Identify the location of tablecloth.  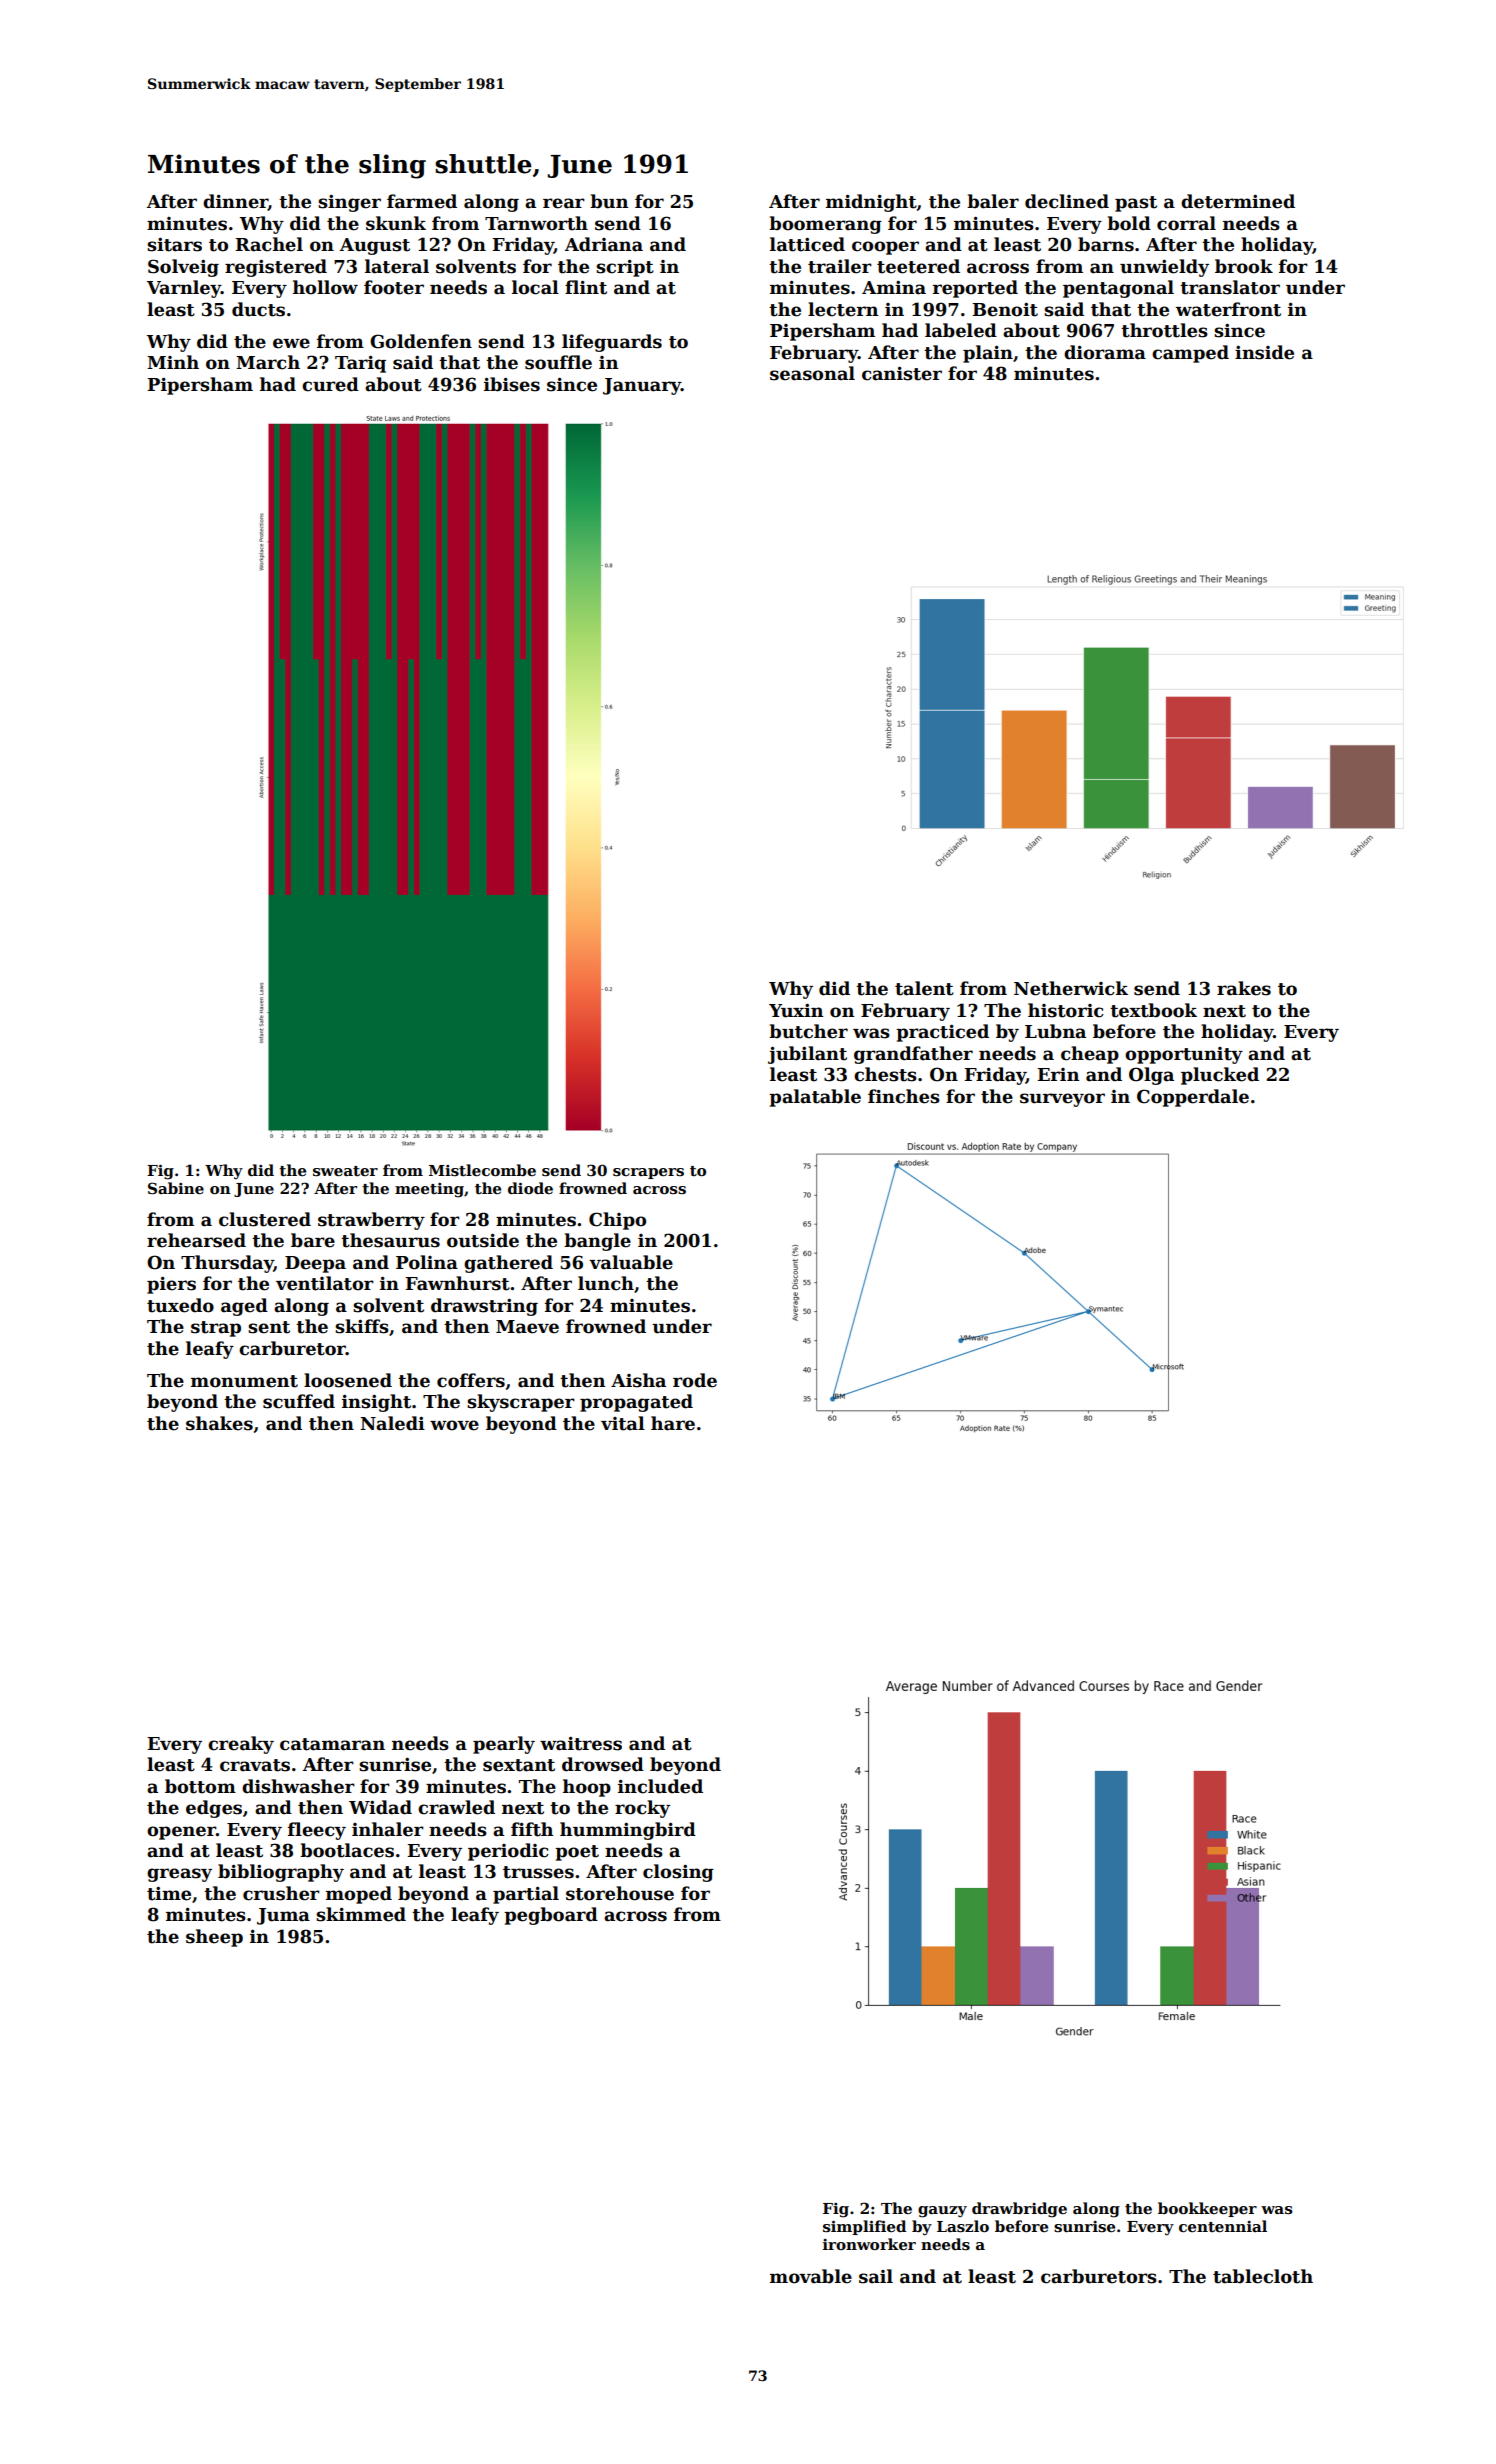
(1263, 2276).
